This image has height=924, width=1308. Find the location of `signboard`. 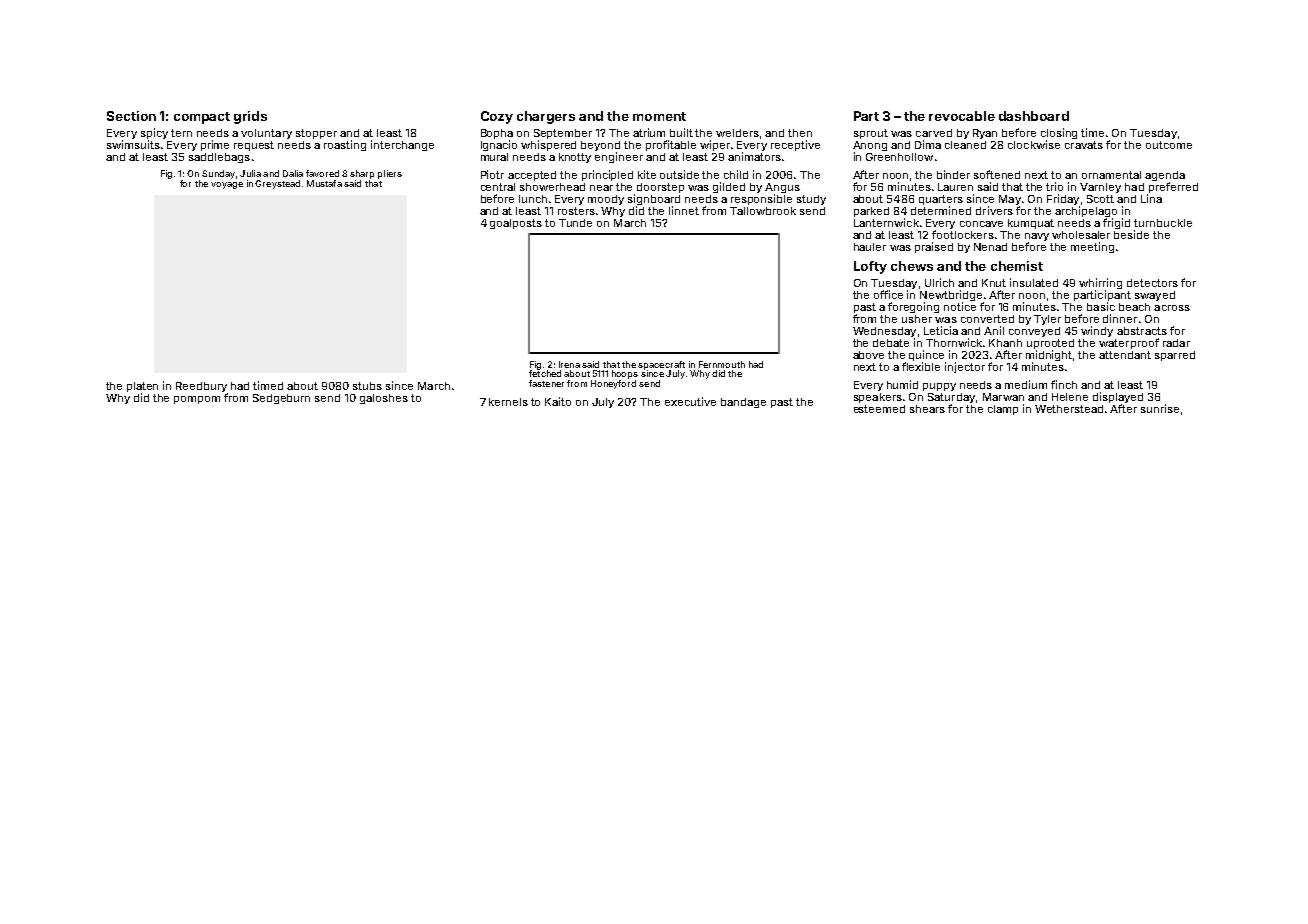

signboard is located at coordinates (654, 199).
